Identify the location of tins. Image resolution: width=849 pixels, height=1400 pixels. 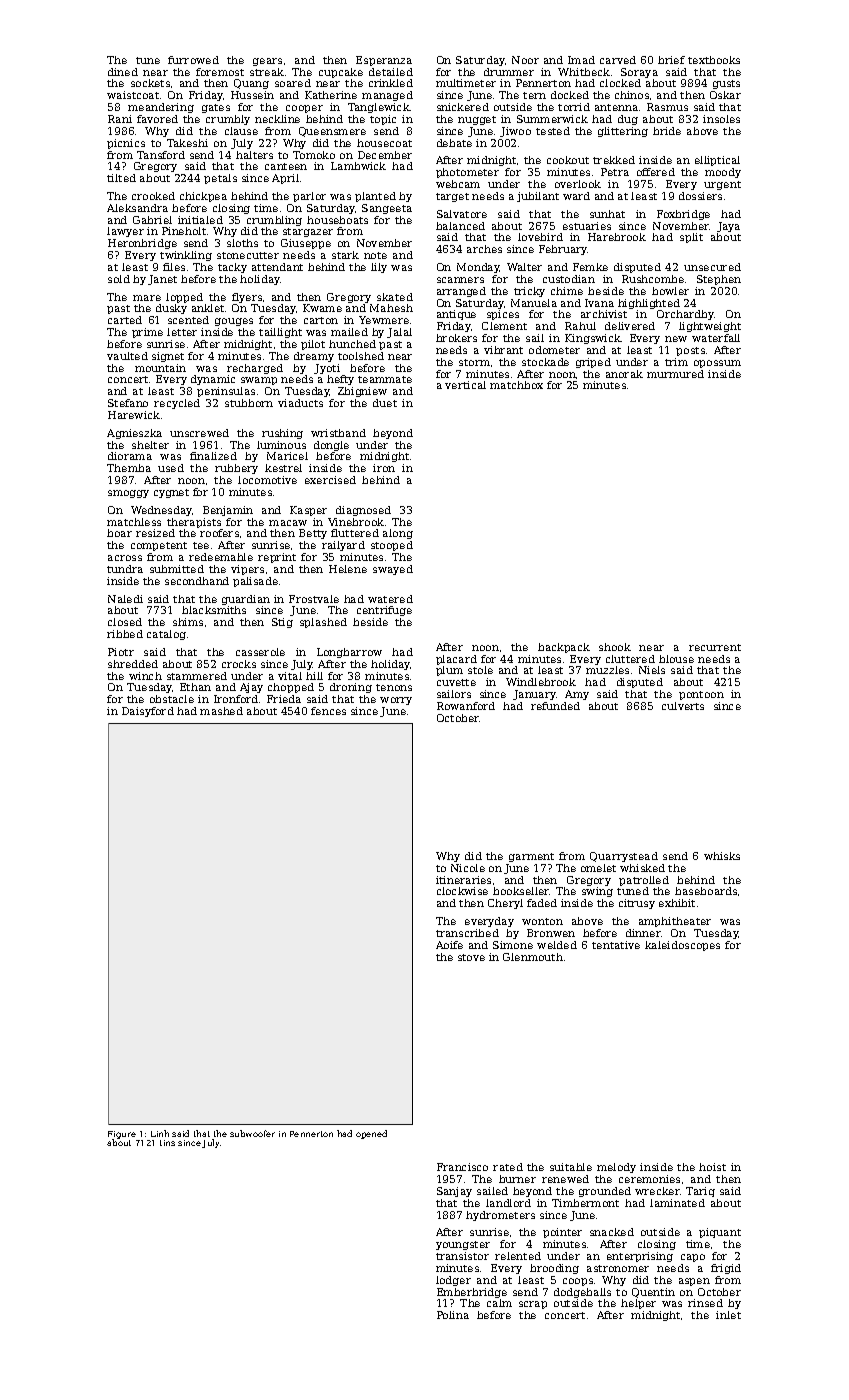
(167, 1143).
